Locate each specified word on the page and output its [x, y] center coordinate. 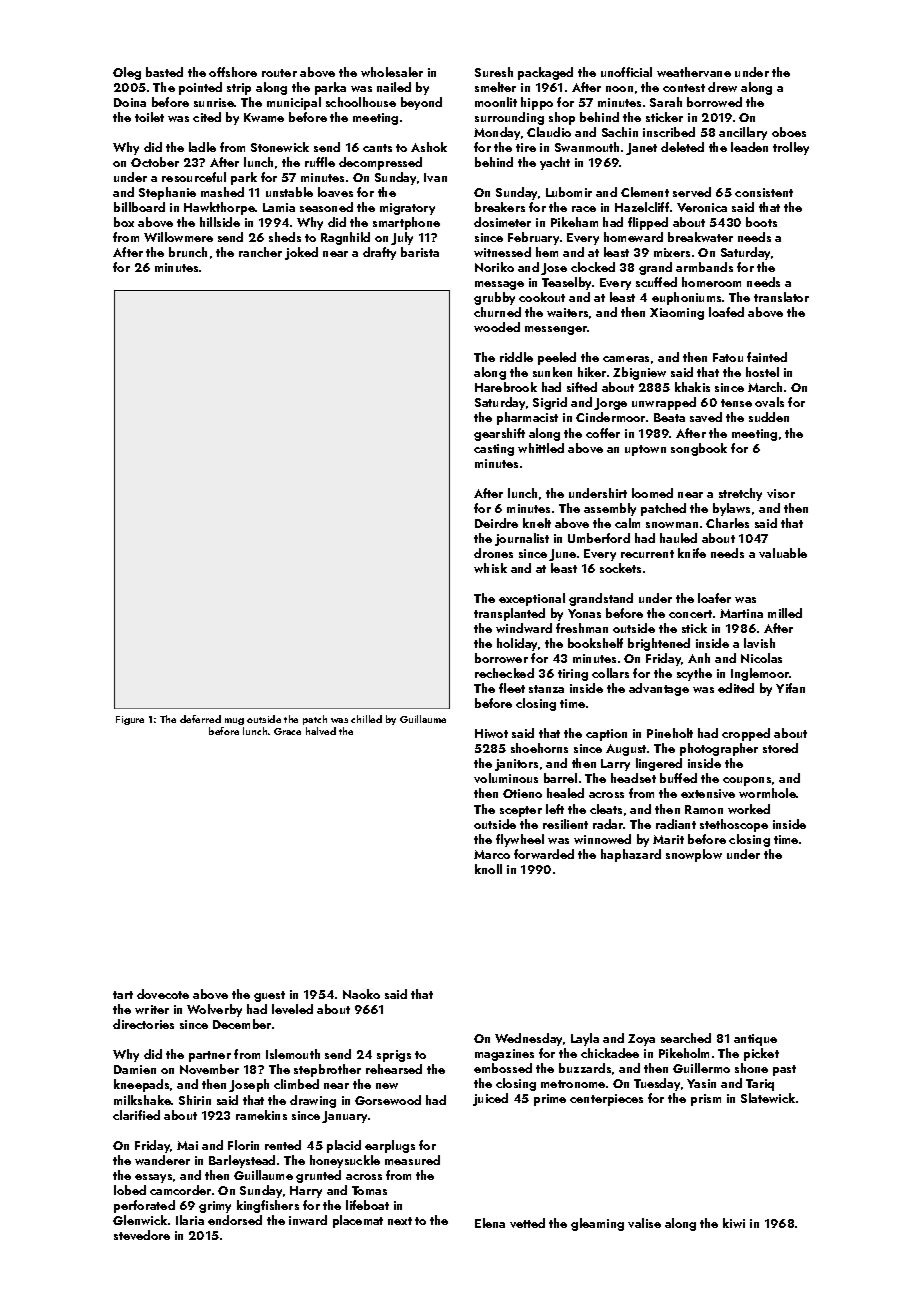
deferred [200, 719]
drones [493, 553]
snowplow [694, 855]
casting [494, 450]
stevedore [142, 1235]
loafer [714, 598]
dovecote [163, 994]
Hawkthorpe [219, 208]
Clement [645, 192]
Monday [497, 133]
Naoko [361, 994]
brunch [188, 252]
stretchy [740, 494]
